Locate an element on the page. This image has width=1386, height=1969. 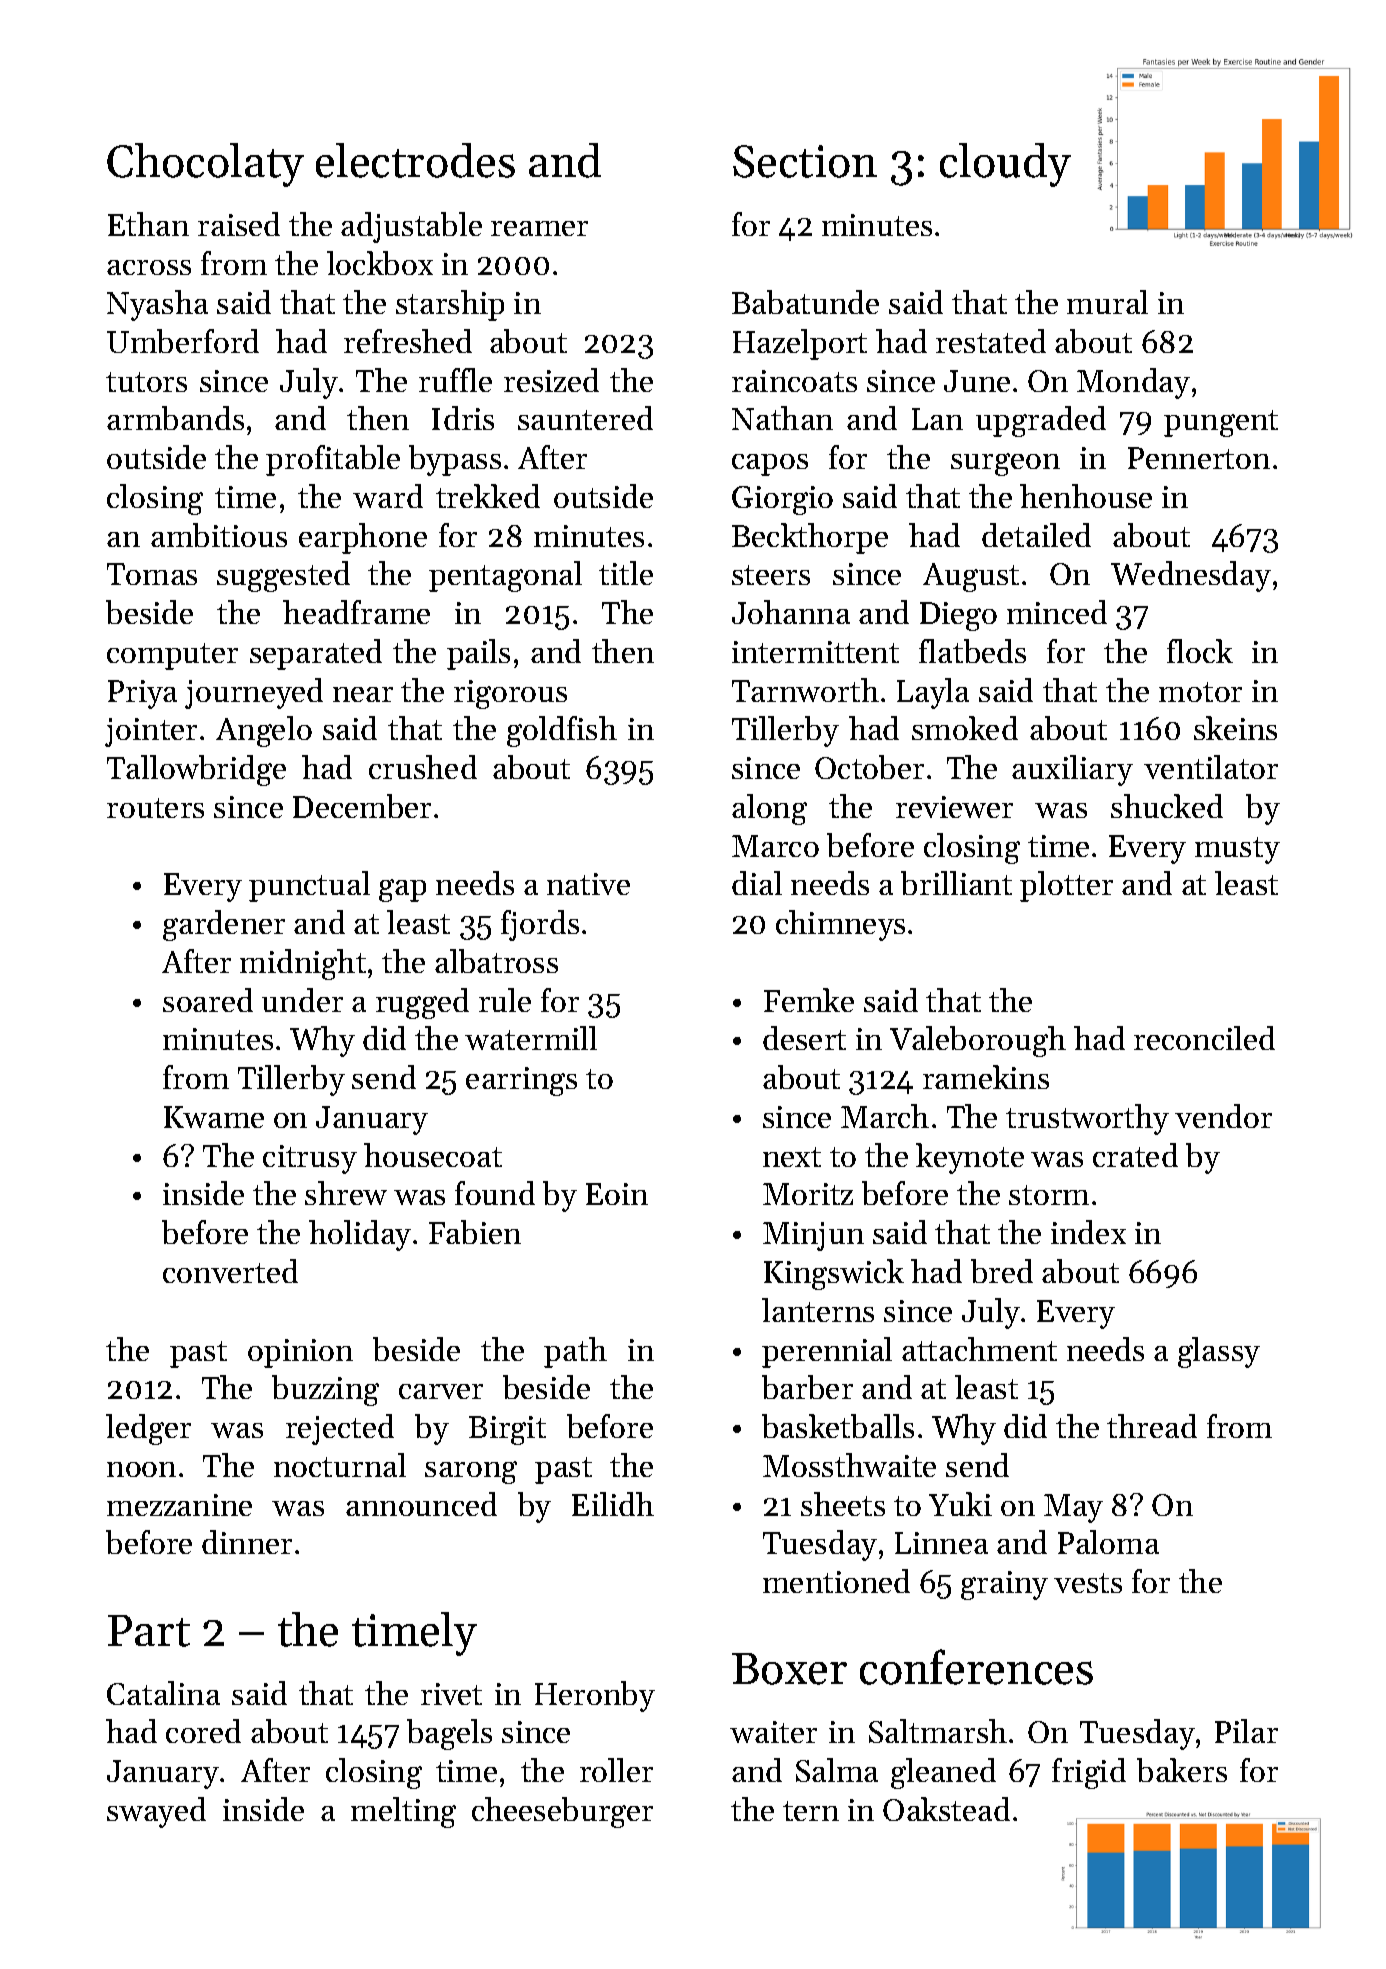
pungent is located at coordinates (1221, 423).
